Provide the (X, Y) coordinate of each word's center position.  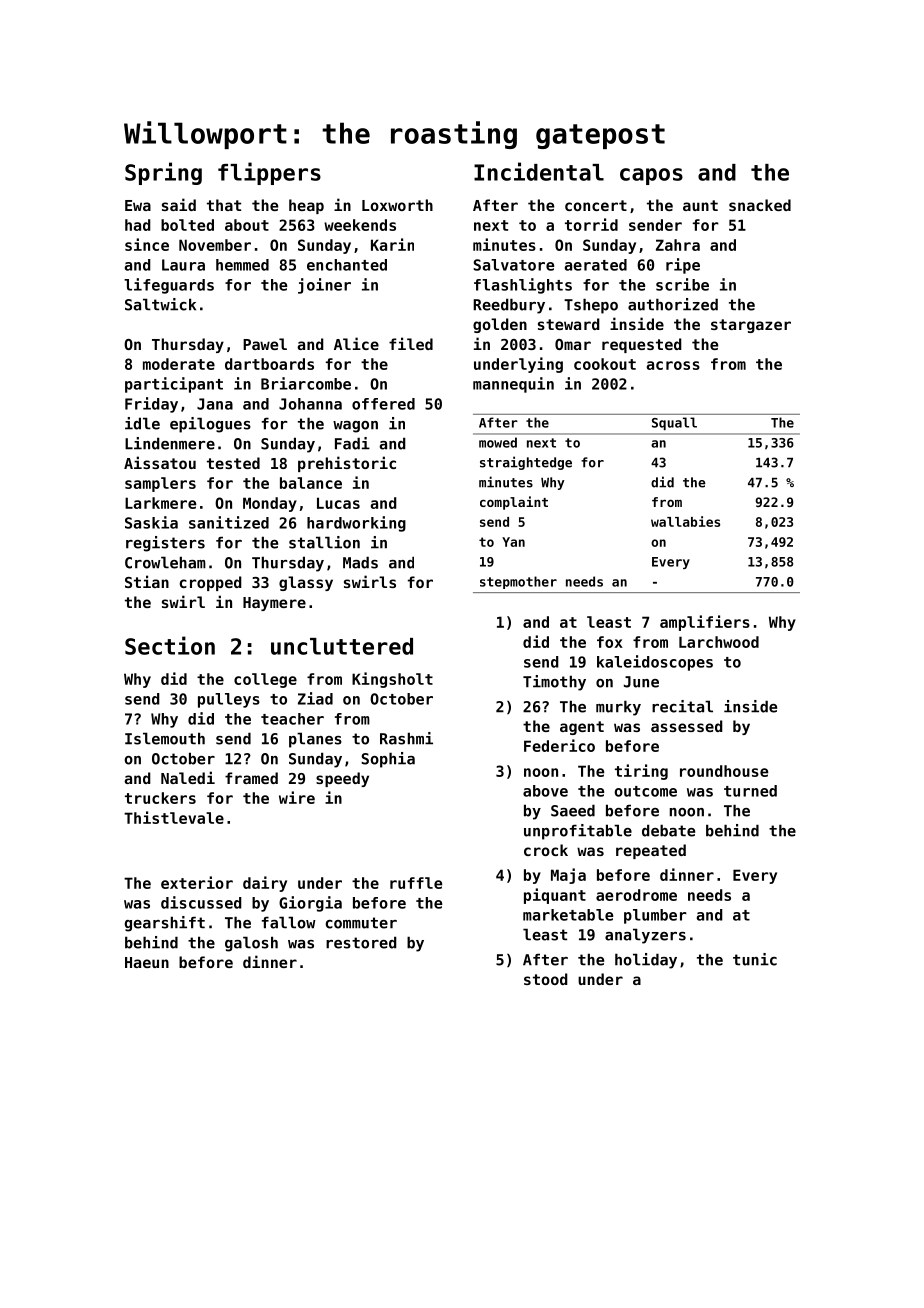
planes (315, 740)
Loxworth (397, 205)
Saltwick (160, 304)
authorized (673, 304)
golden (500, 325)
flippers (269, 173)
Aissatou (160, 462)
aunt (700, 205)
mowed (498, 442)
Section (170, 645)
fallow (289, 922)
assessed (687, 726)
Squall (674, 423)
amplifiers (705, 623)
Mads (360, 562)
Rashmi (406, 738)
